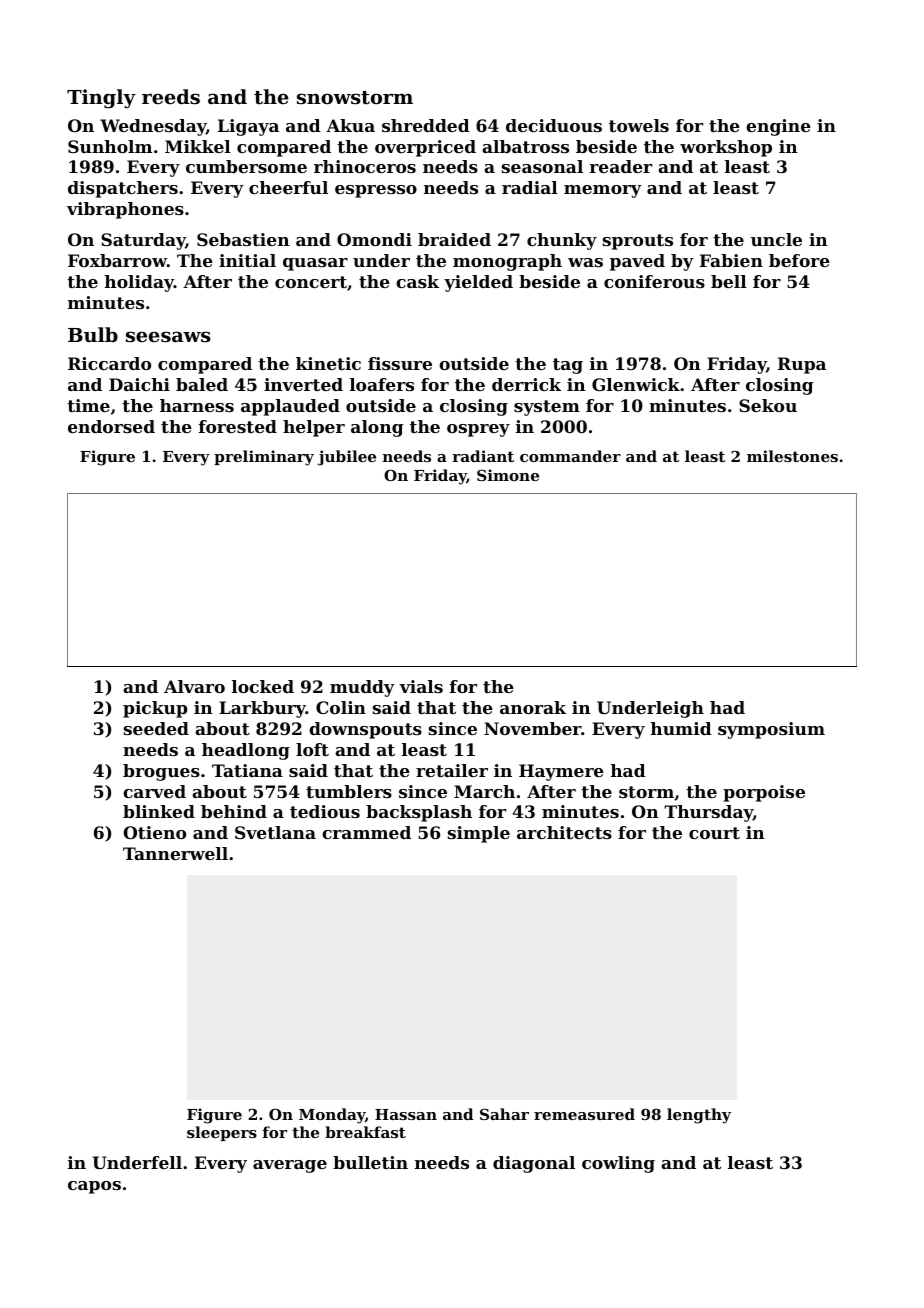  What do you see at coordinates (362, 688) in the screenshot?
I see `muddy` at bounding box center [362, 688].
